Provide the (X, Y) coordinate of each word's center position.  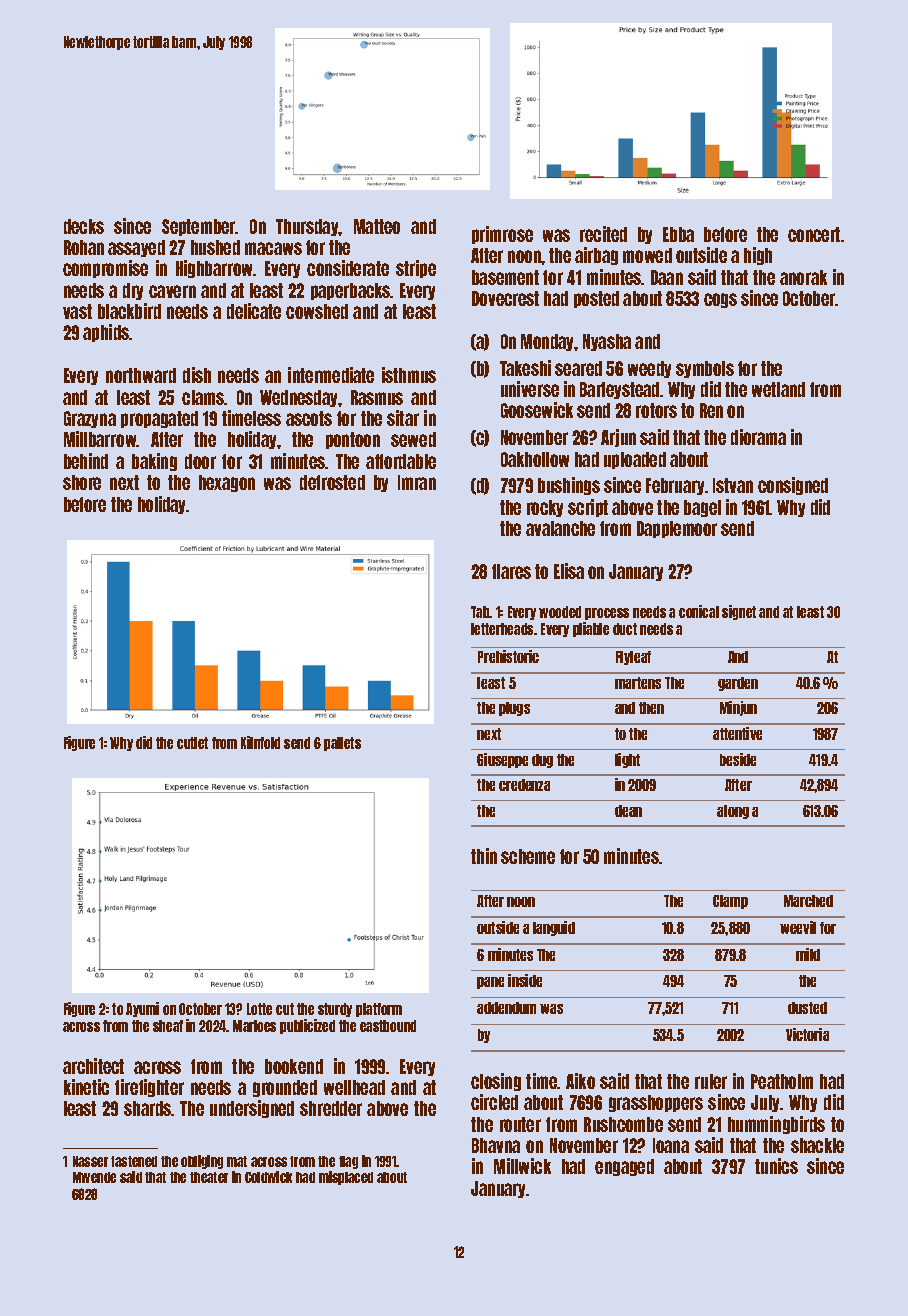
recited (603, 234)
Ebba (678, 234)
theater (209, 1177)
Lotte (259, 1009)
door (200, 461)
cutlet (192, 743)
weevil (798, 927)
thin (484, 856)
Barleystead (619, 390)
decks (84, 226)
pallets (342, 744)
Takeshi (525, 368)
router (520, 1124)
